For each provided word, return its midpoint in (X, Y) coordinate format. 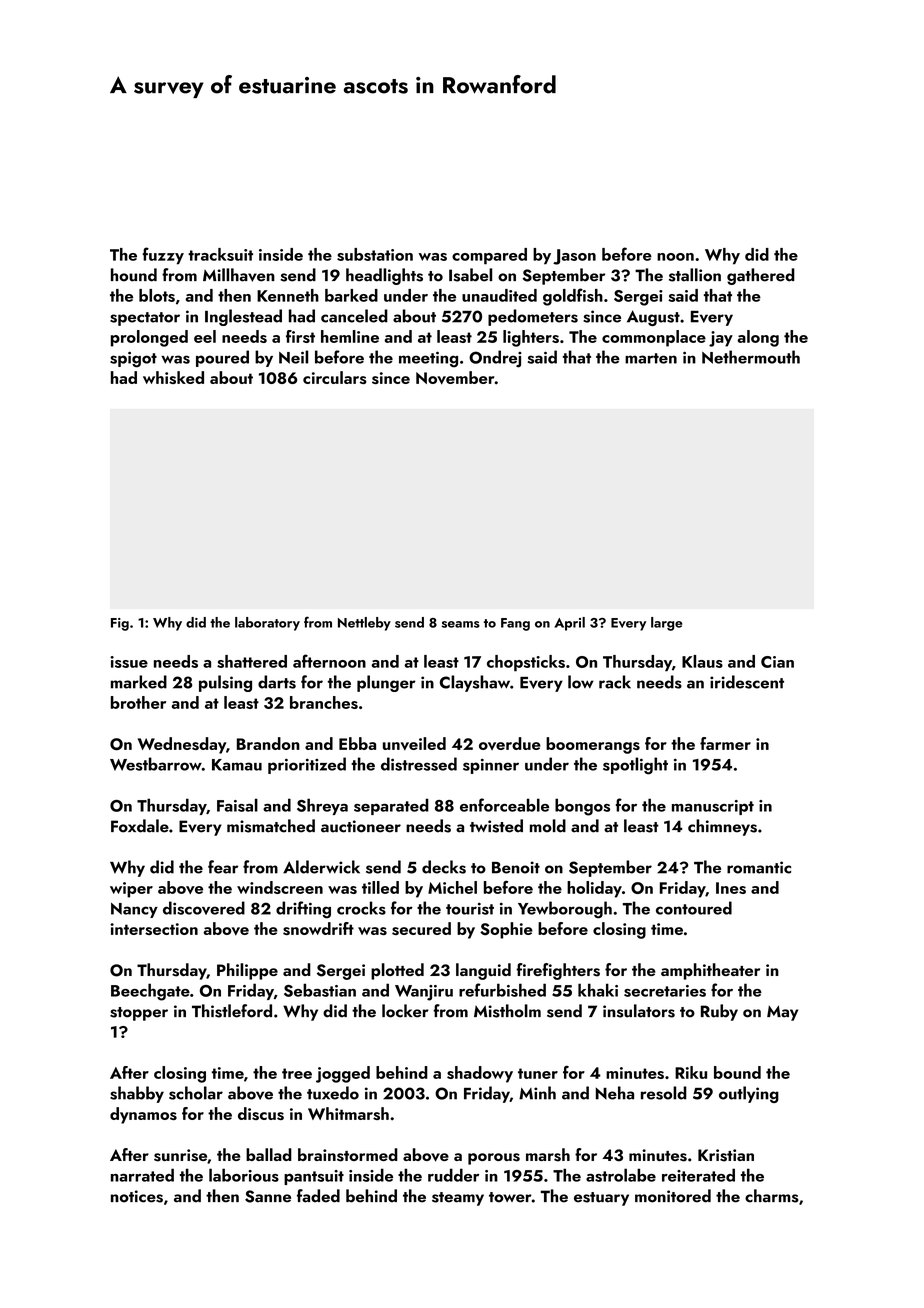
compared (489, 256)
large (666, 624)
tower (510, 1197)
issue (129, 662)
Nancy (134, 910)
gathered (761, 276)
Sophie (506, 930)
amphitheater (710, 971)
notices (137, 1196)
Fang (515, 624)
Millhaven (239, 275)
